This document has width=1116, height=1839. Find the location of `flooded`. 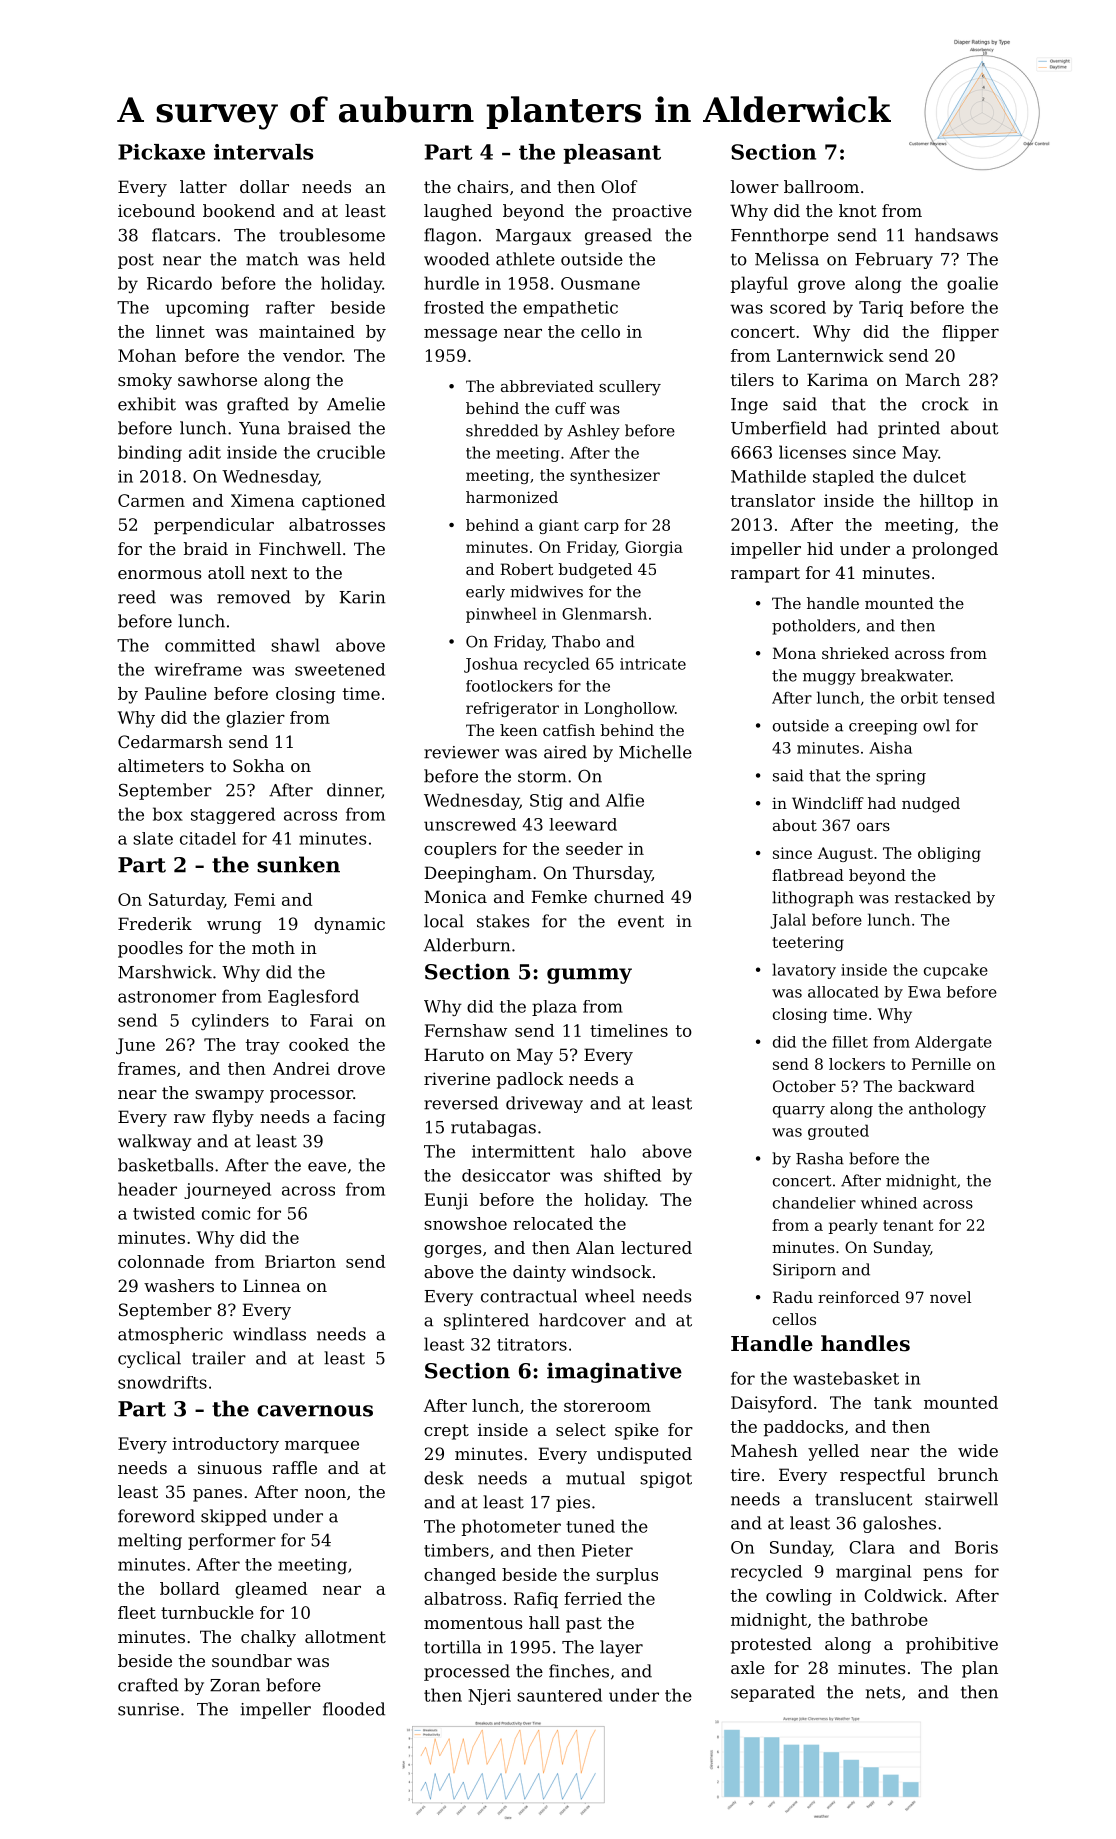

flooded is located at coordinates (354, 1709).
